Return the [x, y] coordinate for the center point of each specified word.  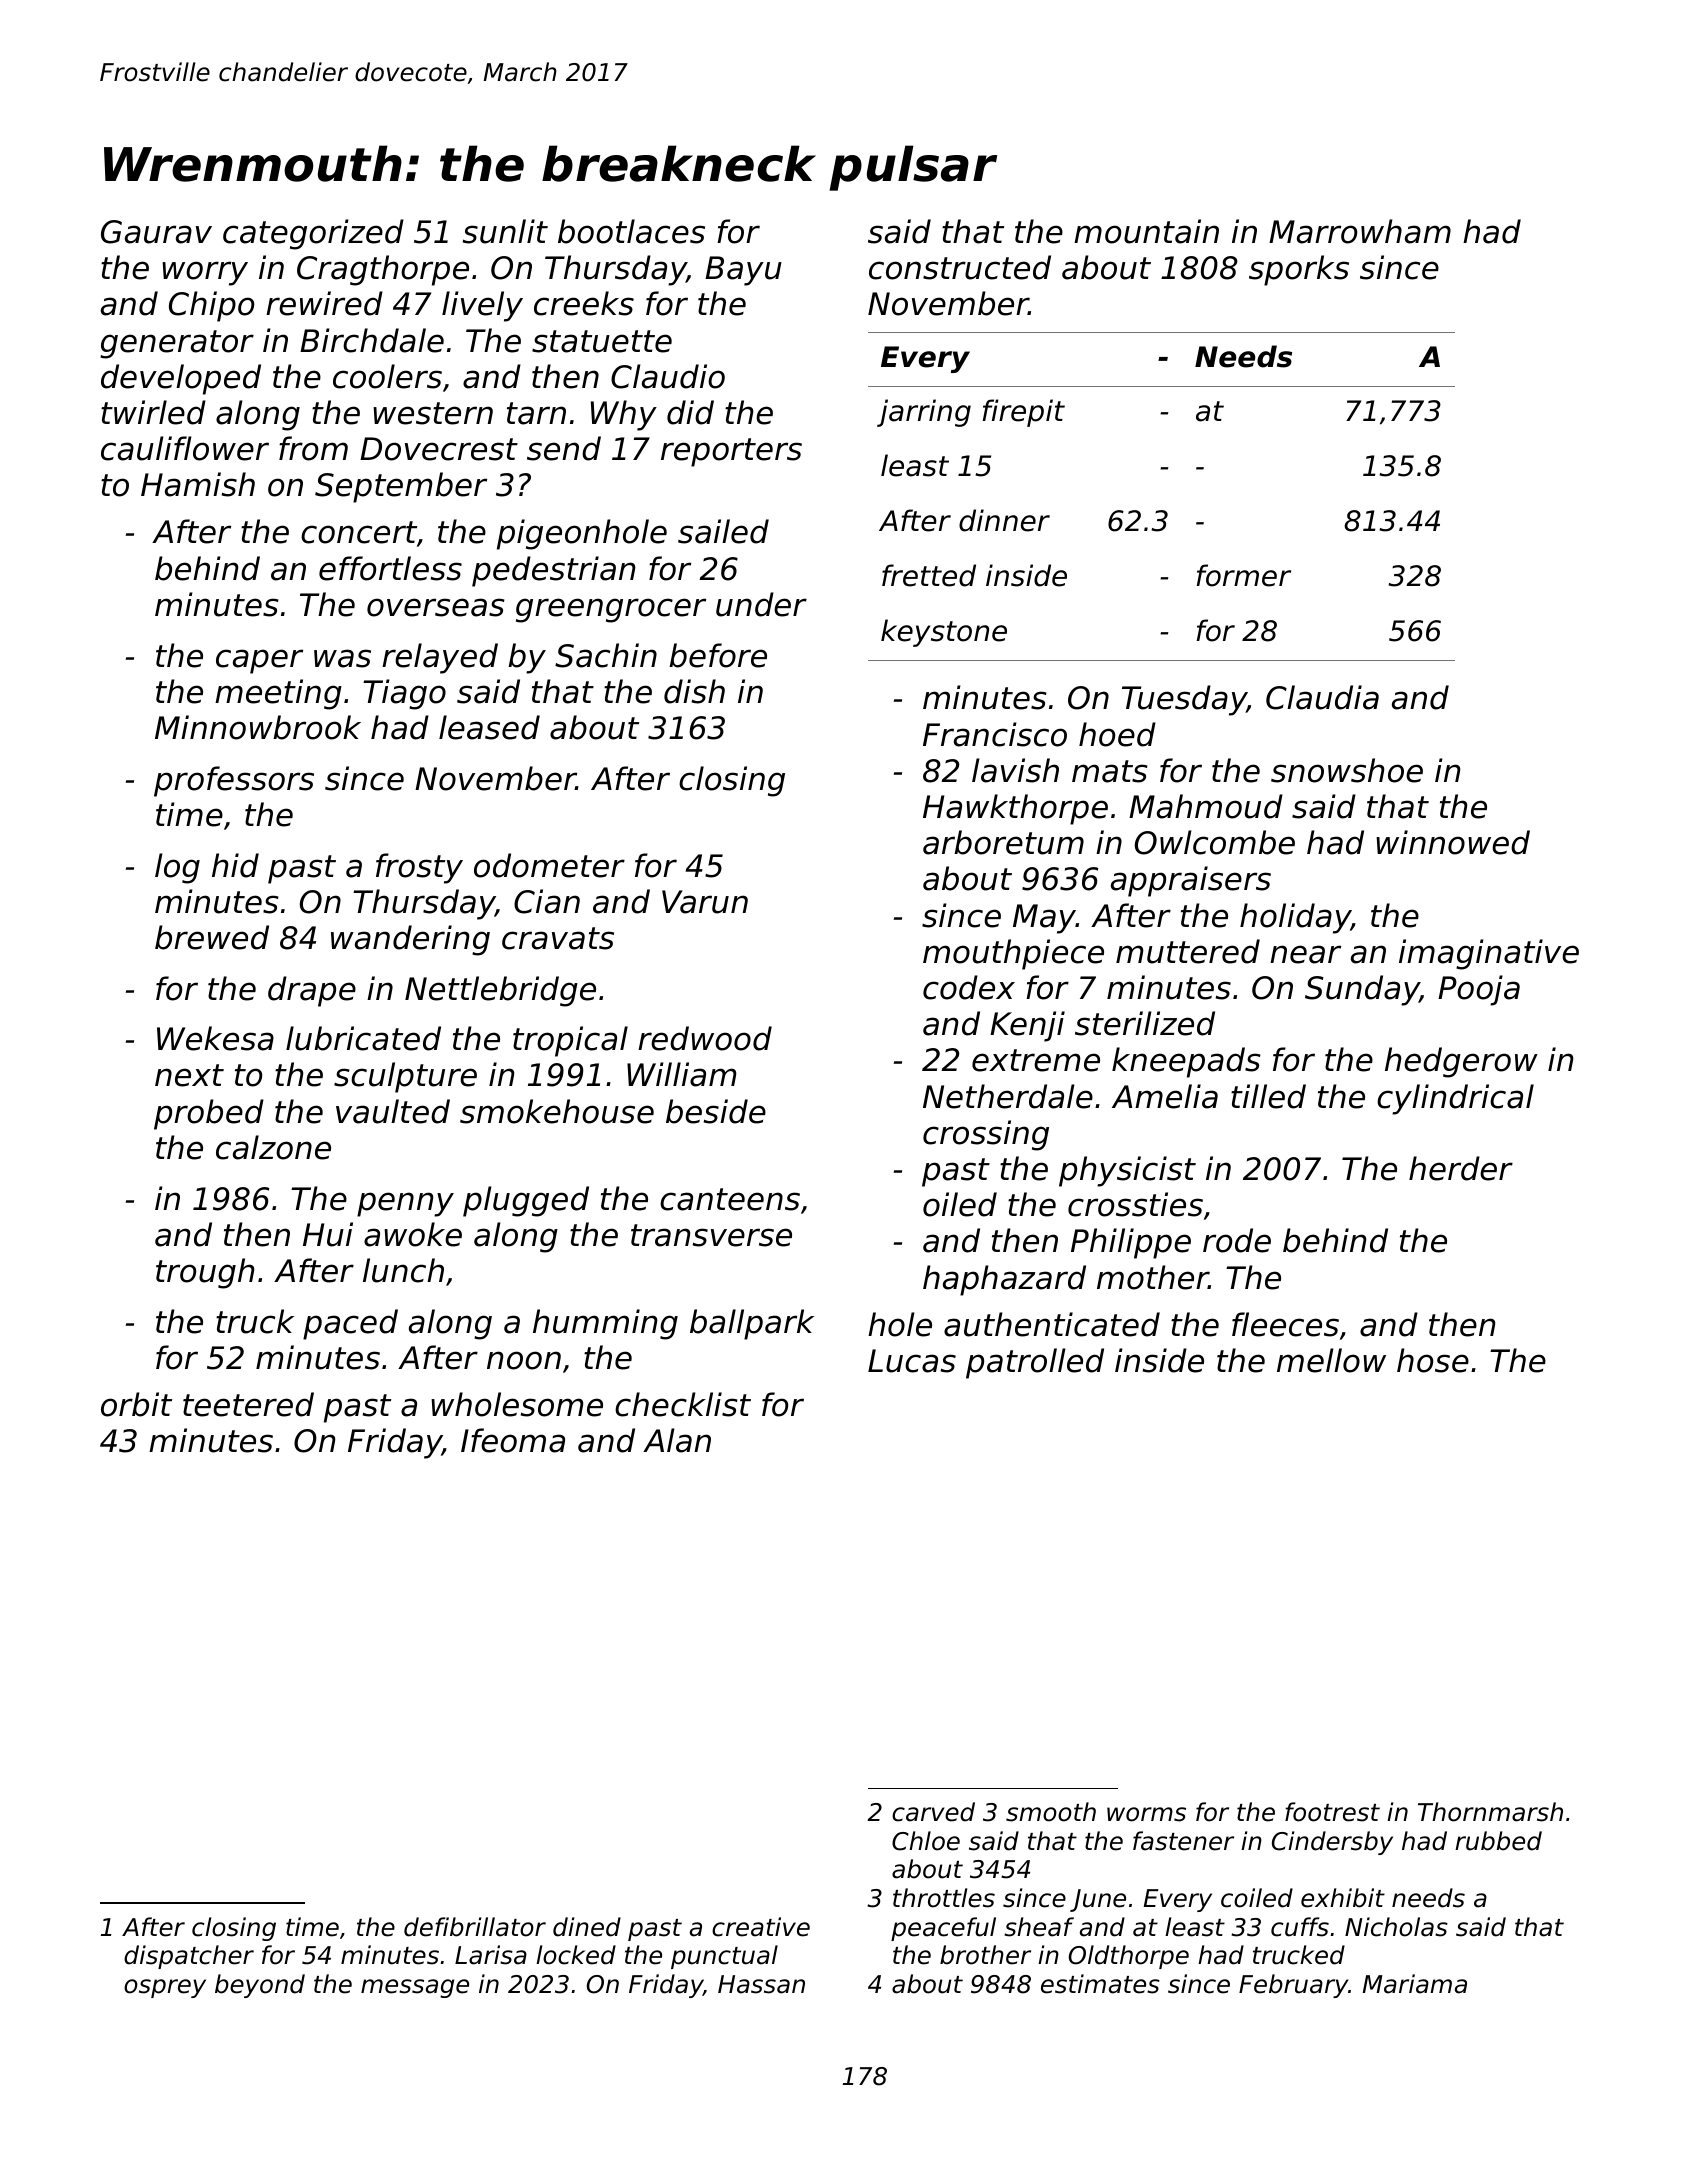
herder [1461, 1168]
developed [181, 379]
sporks [1299, 270]
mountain [1146, 231]
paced [350, 1324]
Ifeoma [513, 1440]
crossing [986, 1135]
